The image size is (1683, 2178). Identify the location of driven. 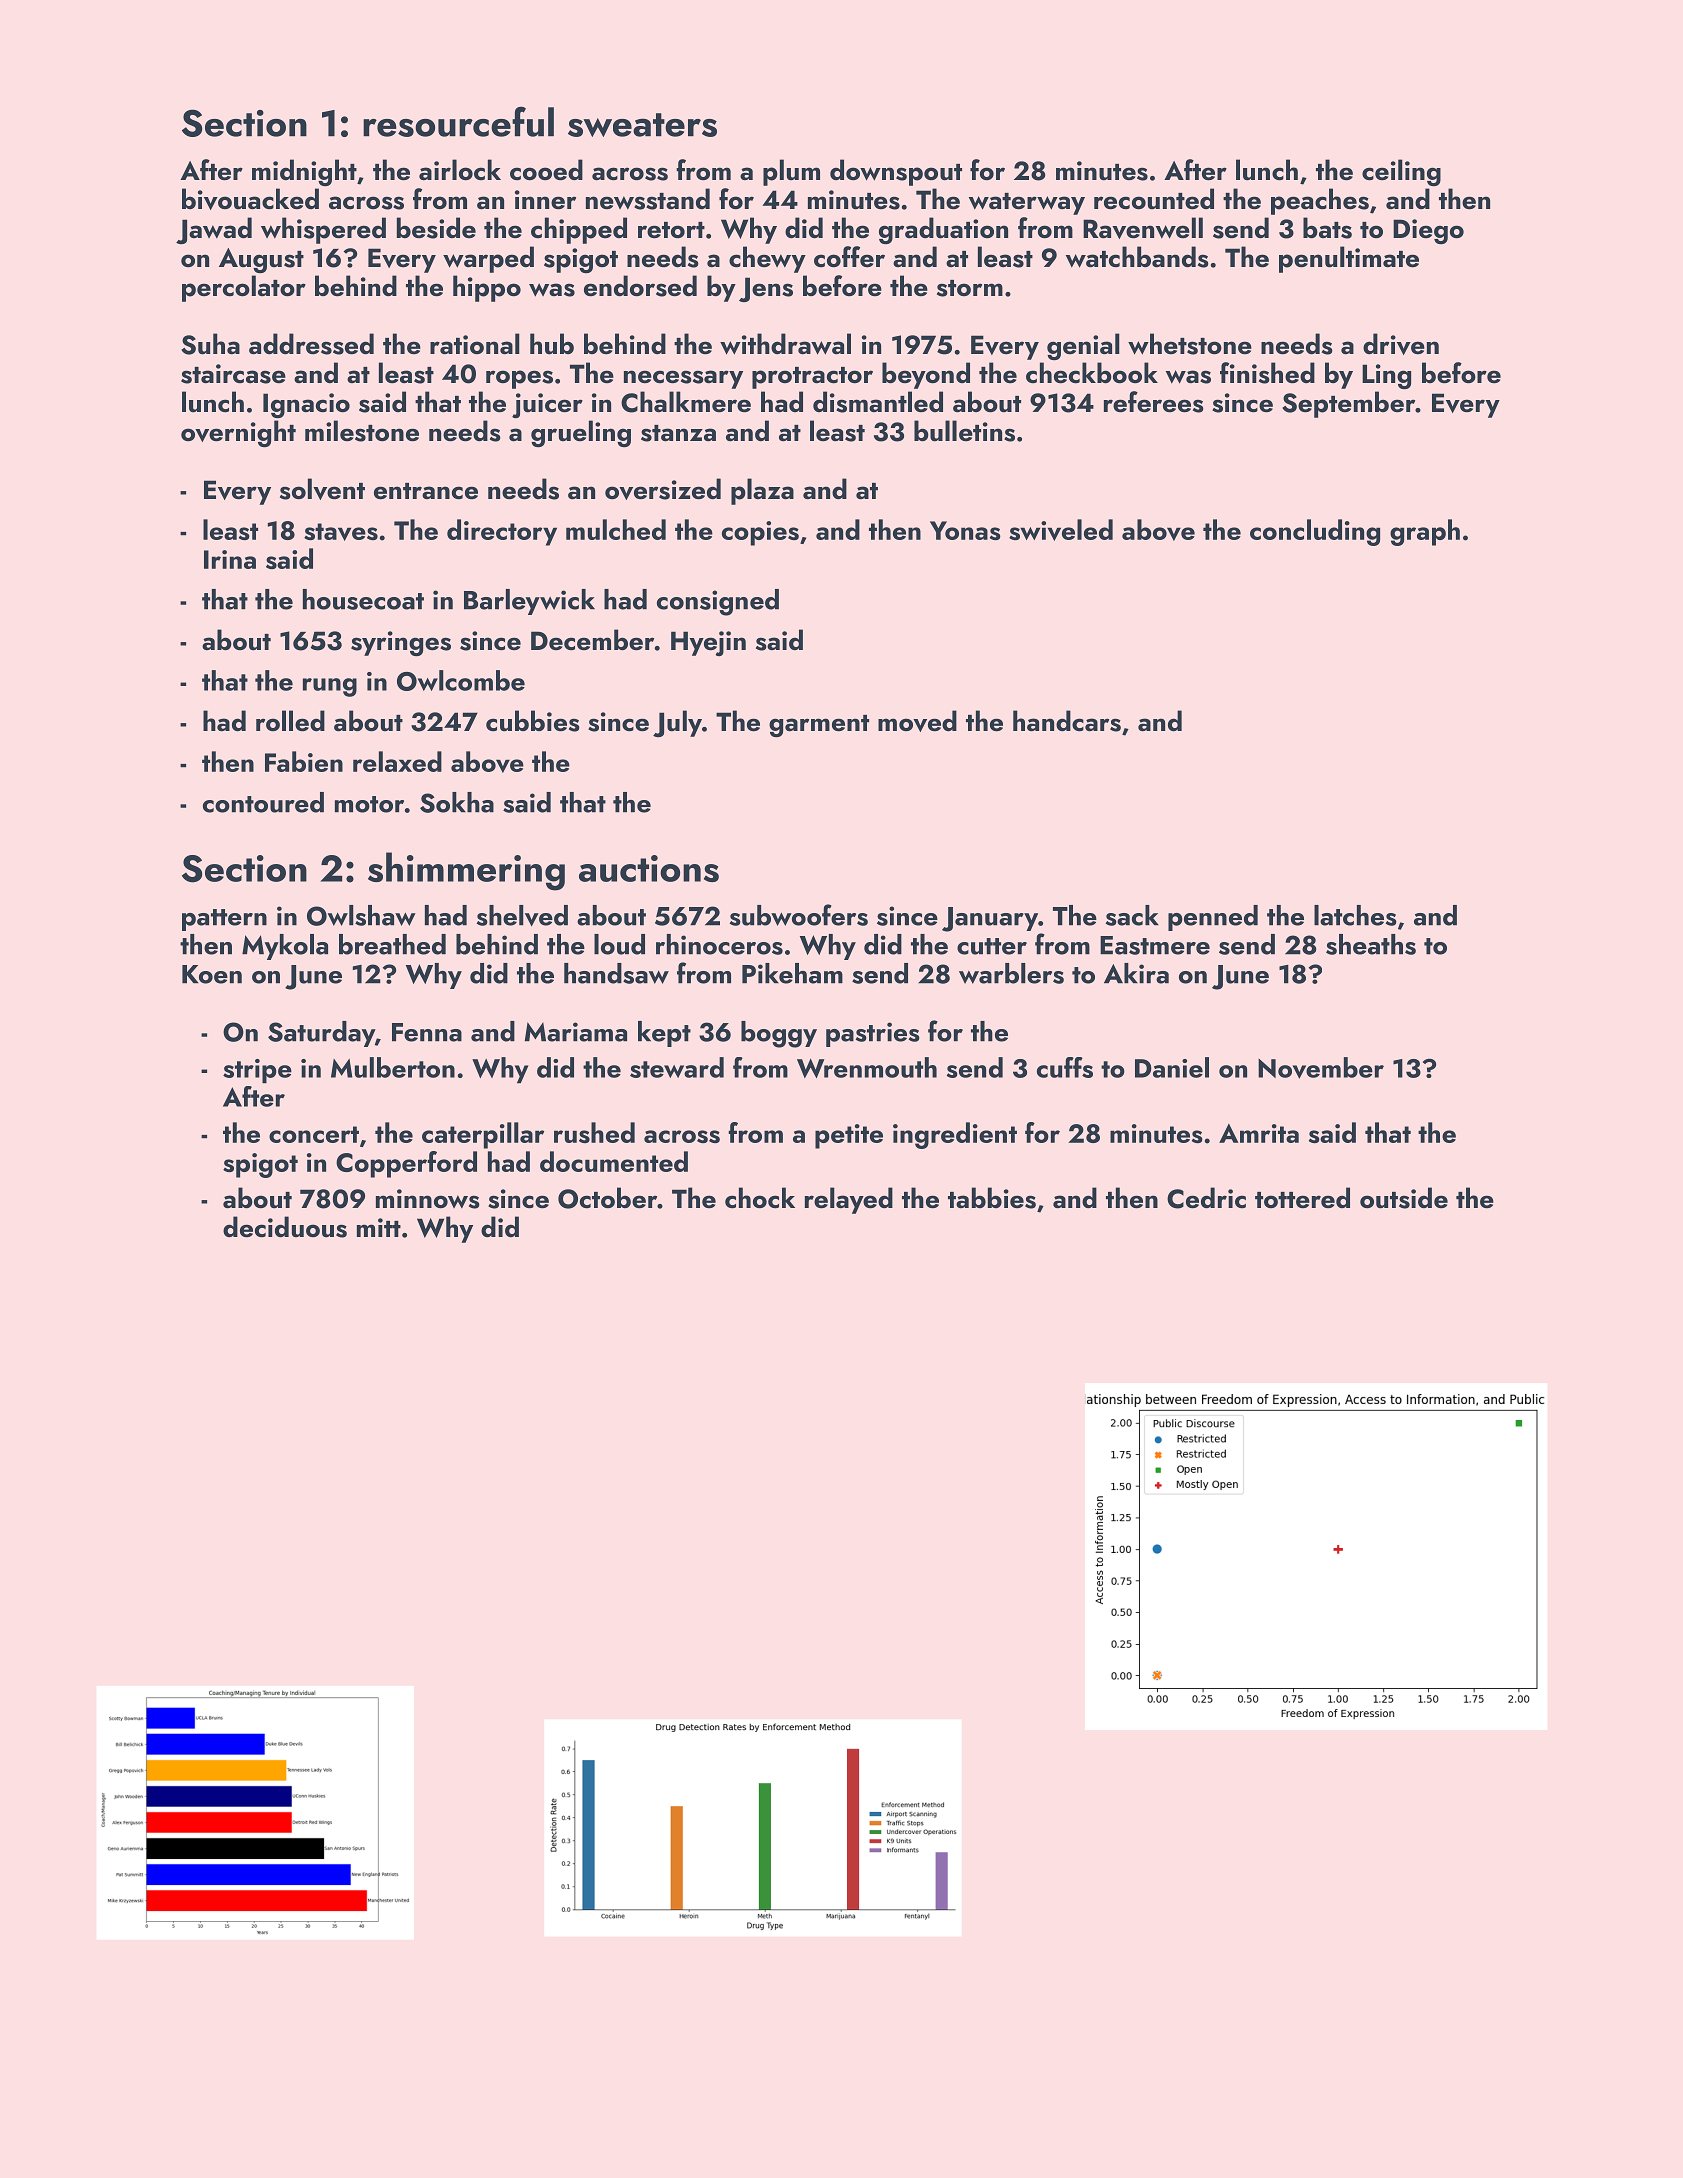
(1401, 344).
